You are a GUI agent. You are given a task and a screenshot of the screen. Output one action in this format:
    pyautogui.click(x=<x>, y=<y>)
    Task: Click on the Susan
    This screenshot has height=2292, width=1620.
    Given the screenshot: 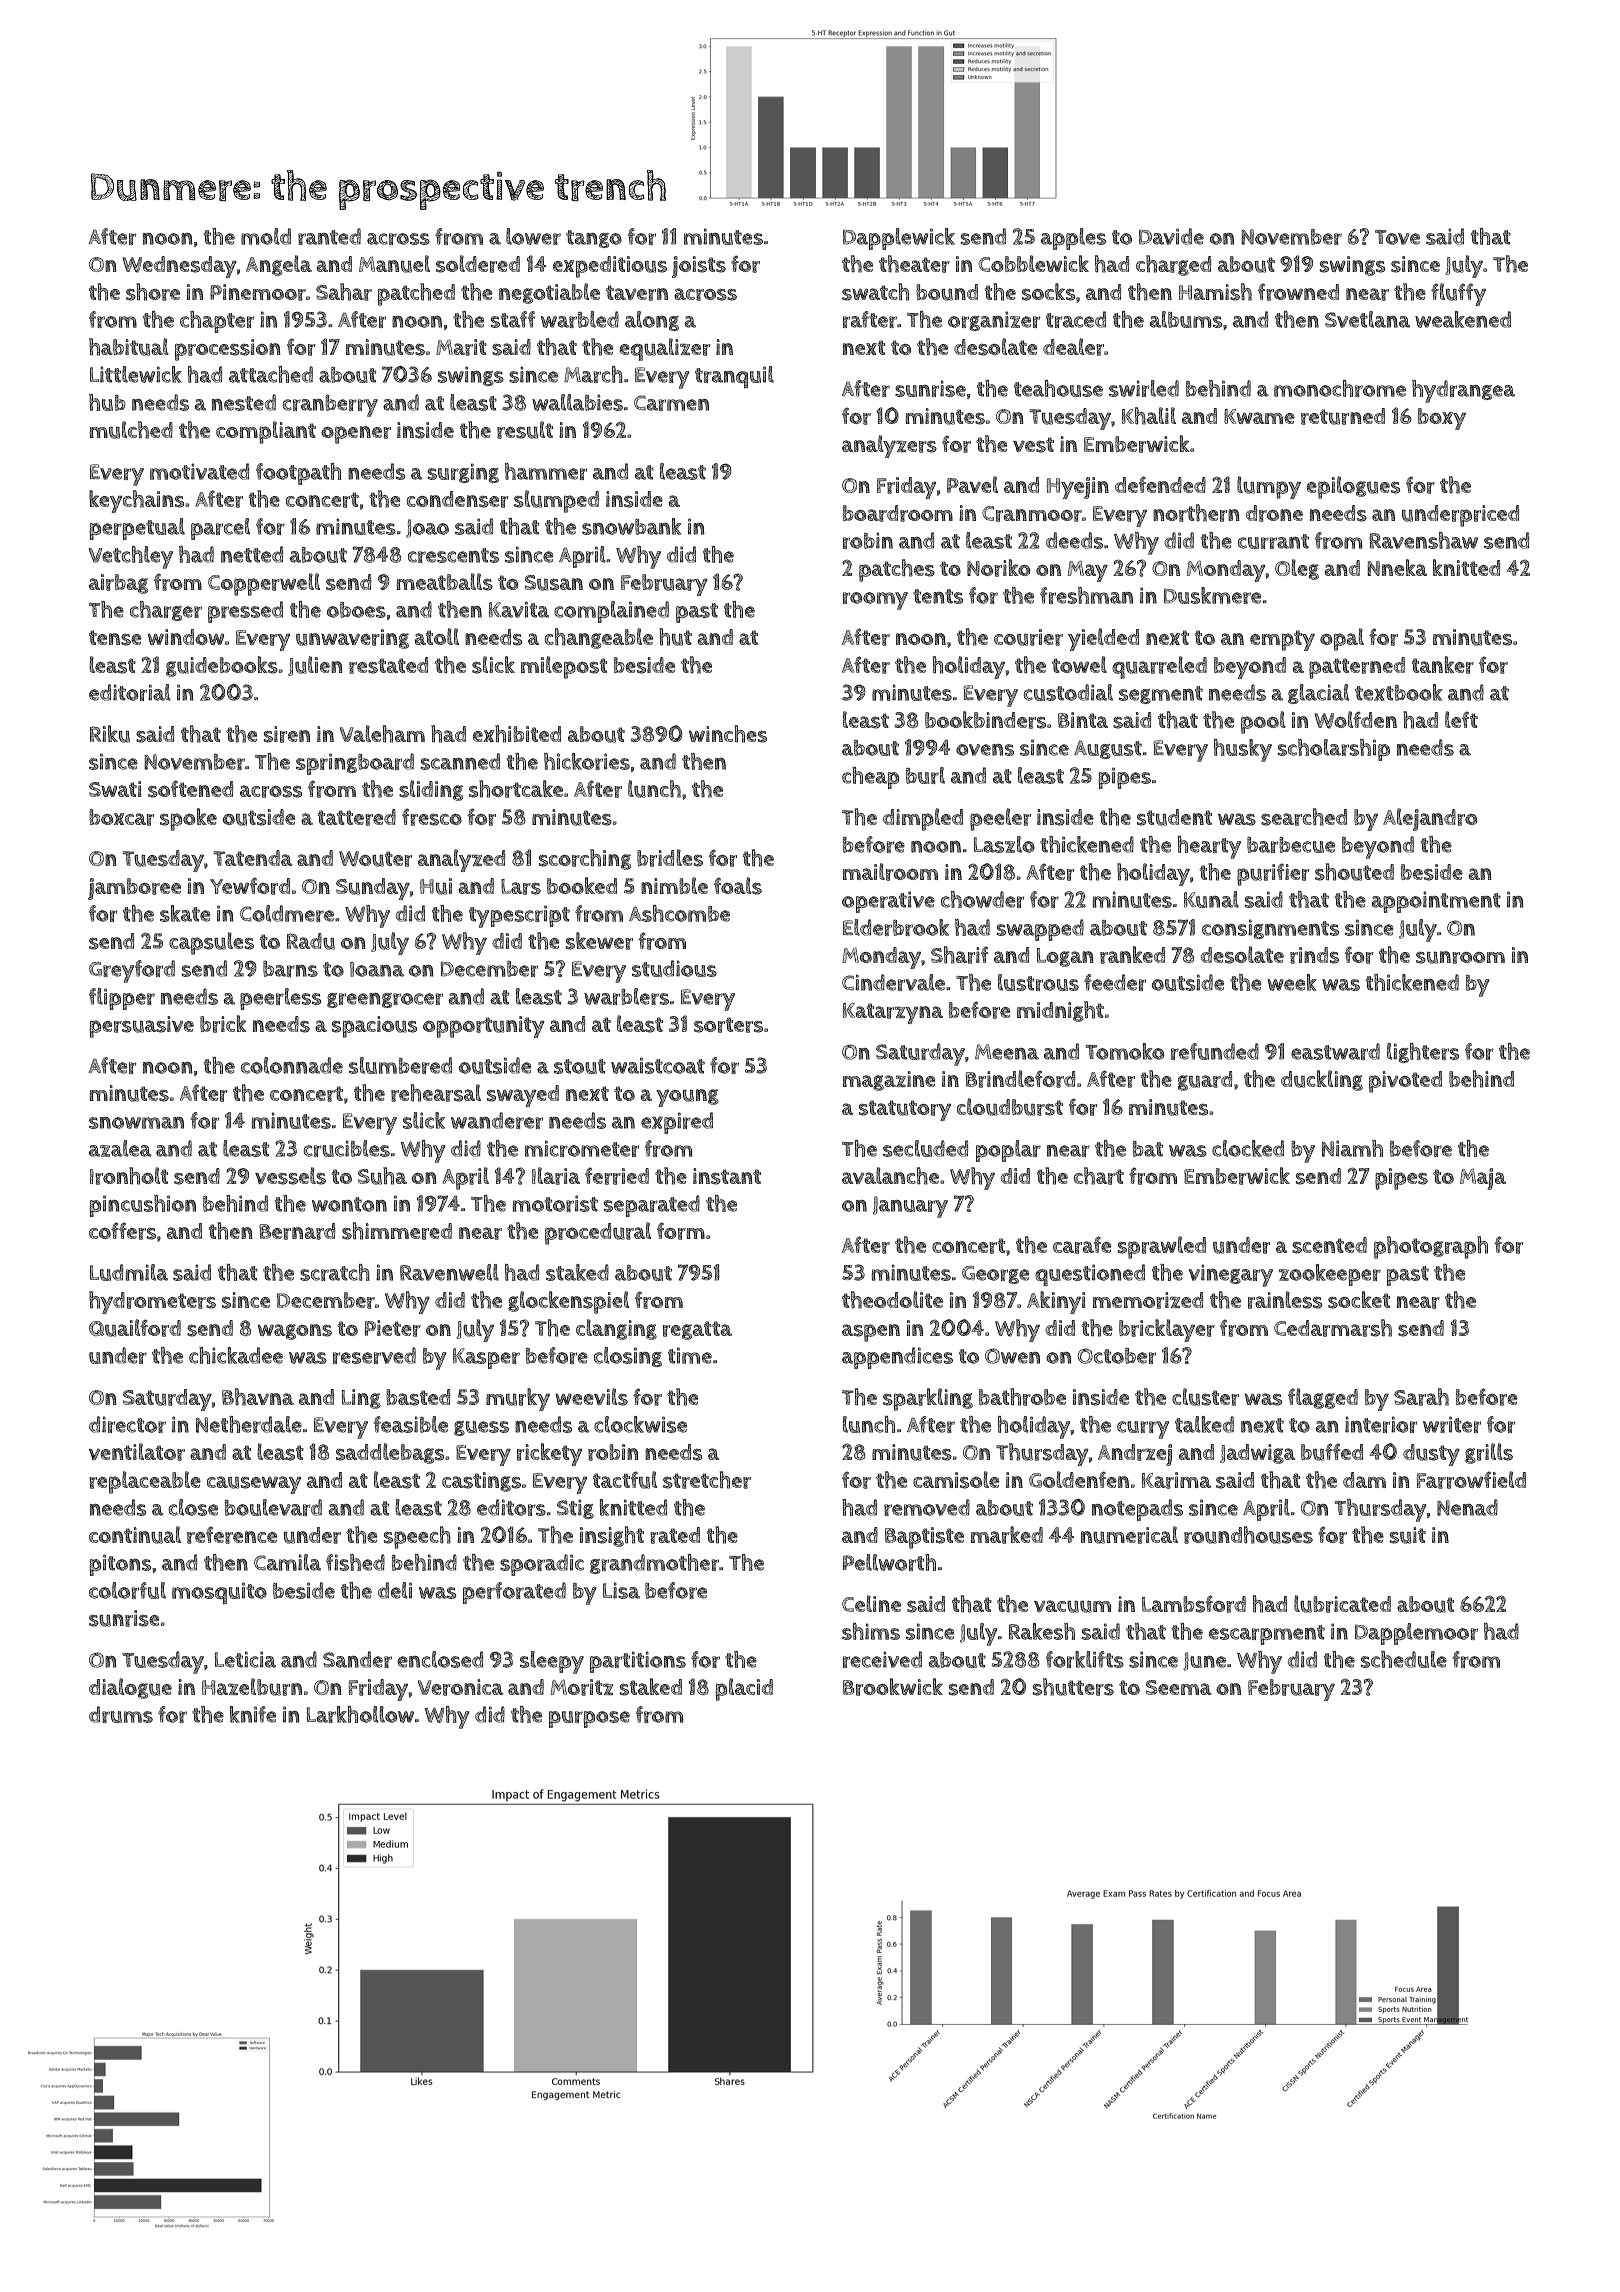 What is the action you would take?
    pyautogui.click(x=553, y=583)
